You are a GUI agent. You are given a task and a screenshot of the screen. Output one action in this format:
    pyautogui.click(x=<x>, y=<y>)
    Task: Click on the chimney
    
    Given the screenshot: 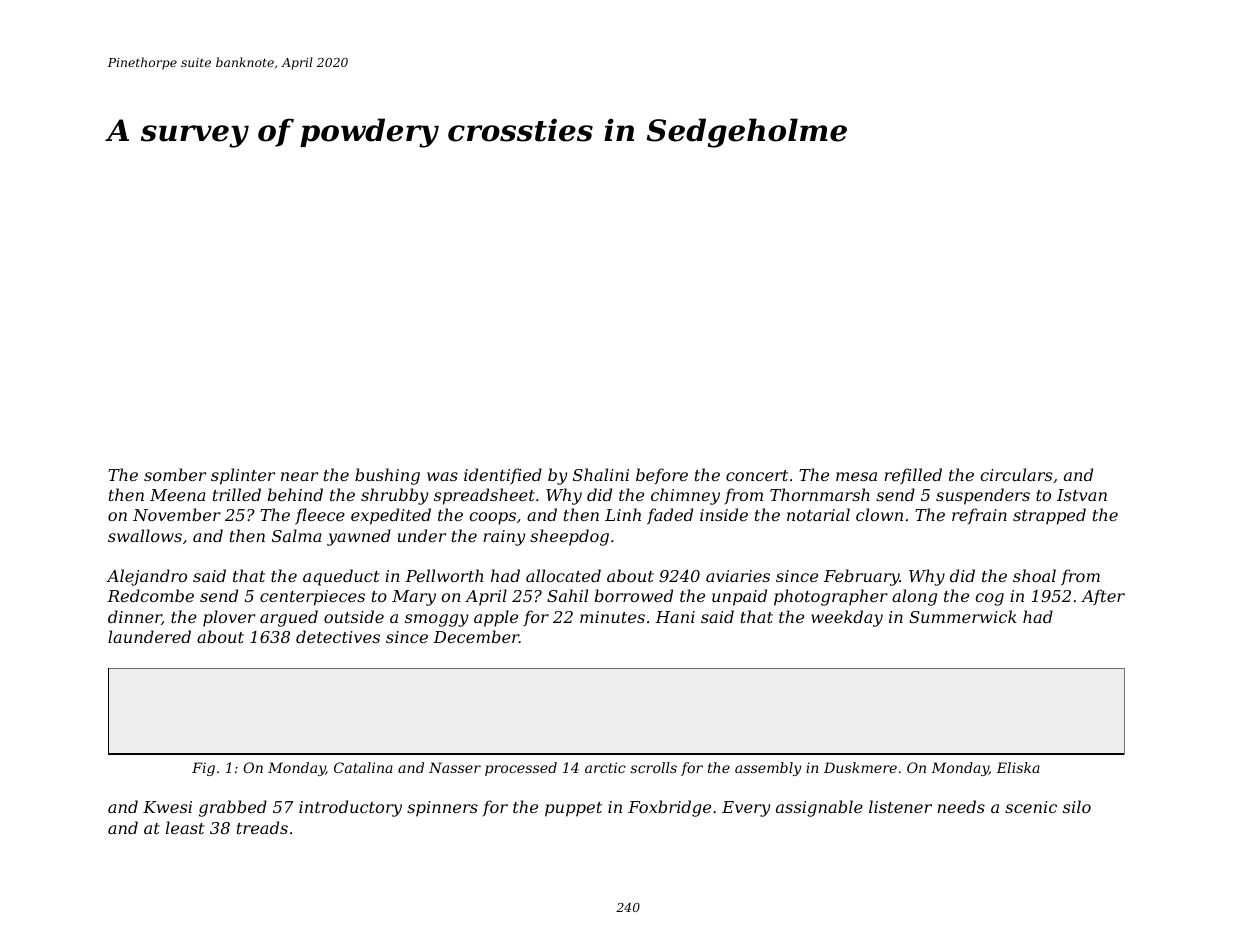 What is the action you would take?
    pyautogui.click(x=685, y=496)
